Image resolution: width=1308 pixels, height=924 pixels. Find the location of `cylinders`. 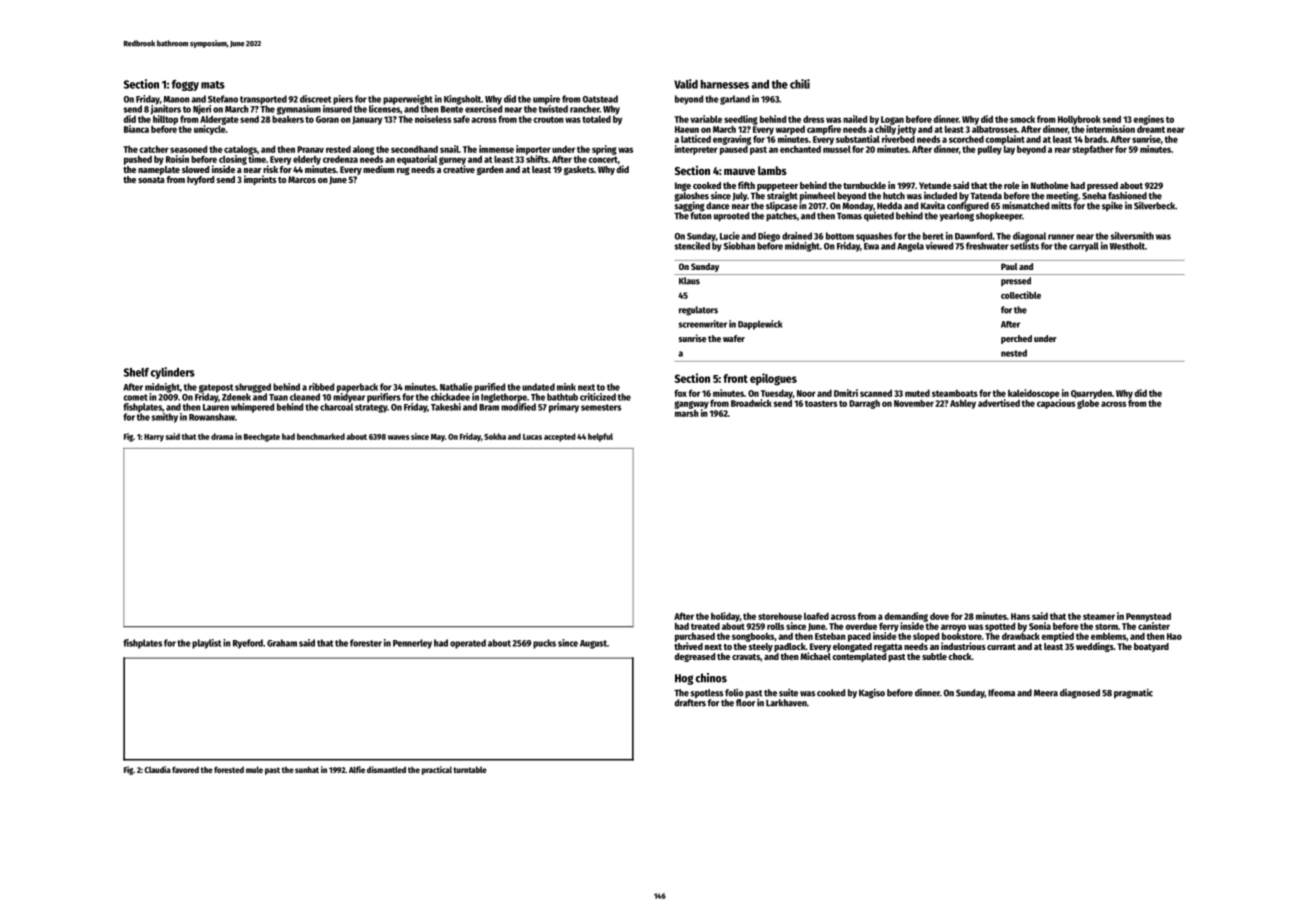

cylinders is located at coordinates (173, 373).
